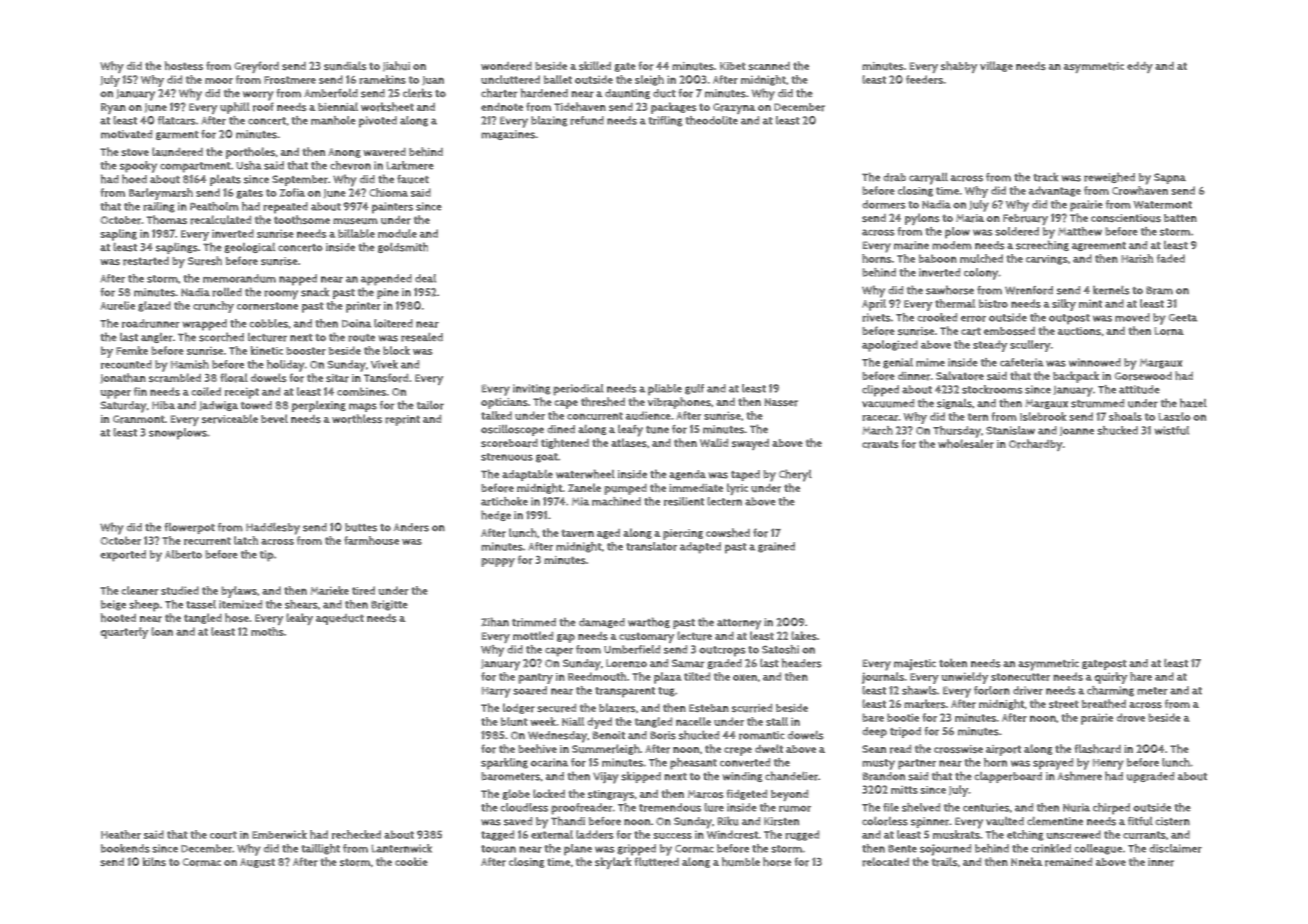 The width and height of the image is (1308, 924). I want to click on Maria, so click(970, 218).
